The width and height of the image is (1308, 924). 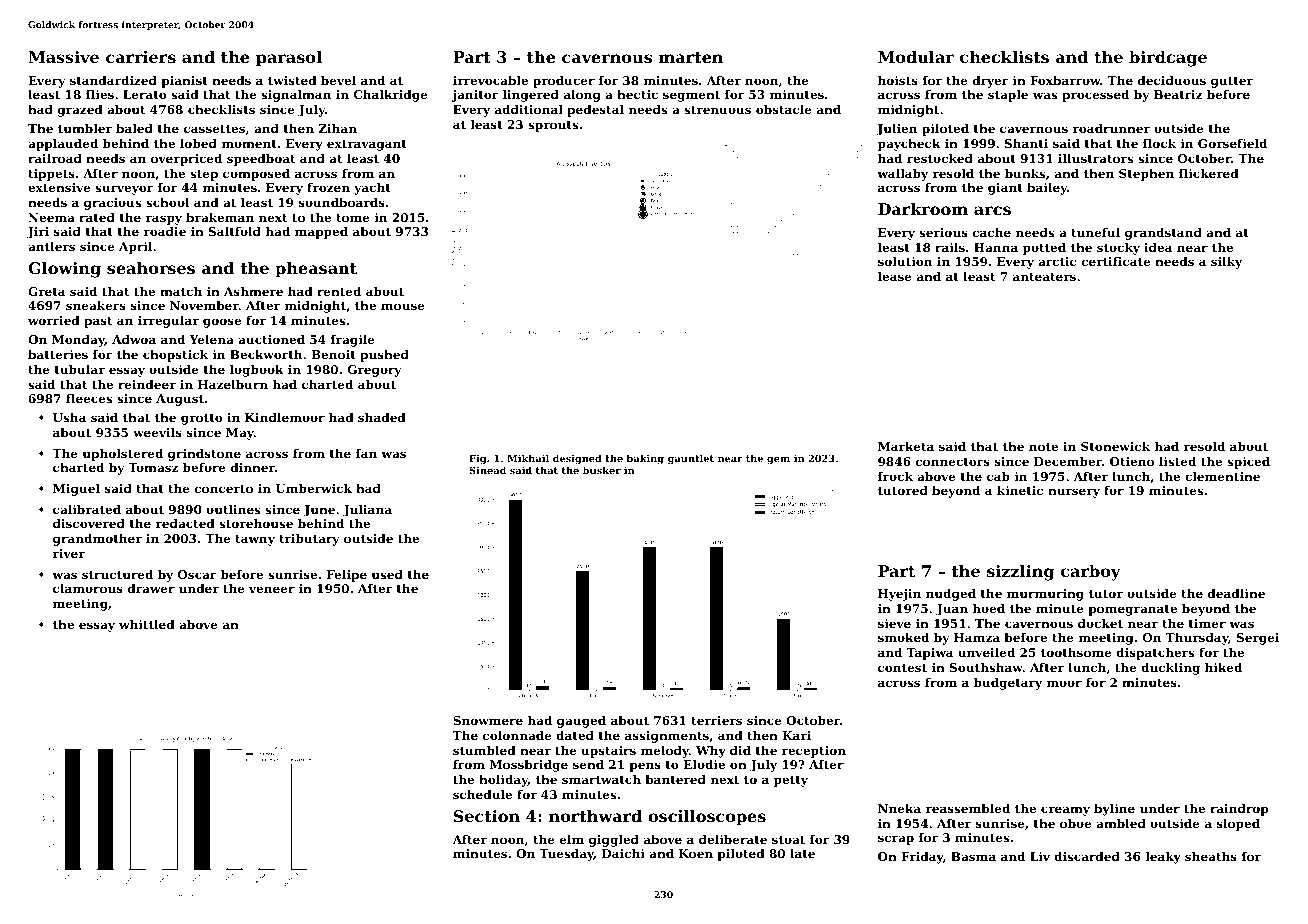 What do you see at coordinates (1178, 94) in the image?
I see `Beatriz` at bounding box center [1178, 94].
